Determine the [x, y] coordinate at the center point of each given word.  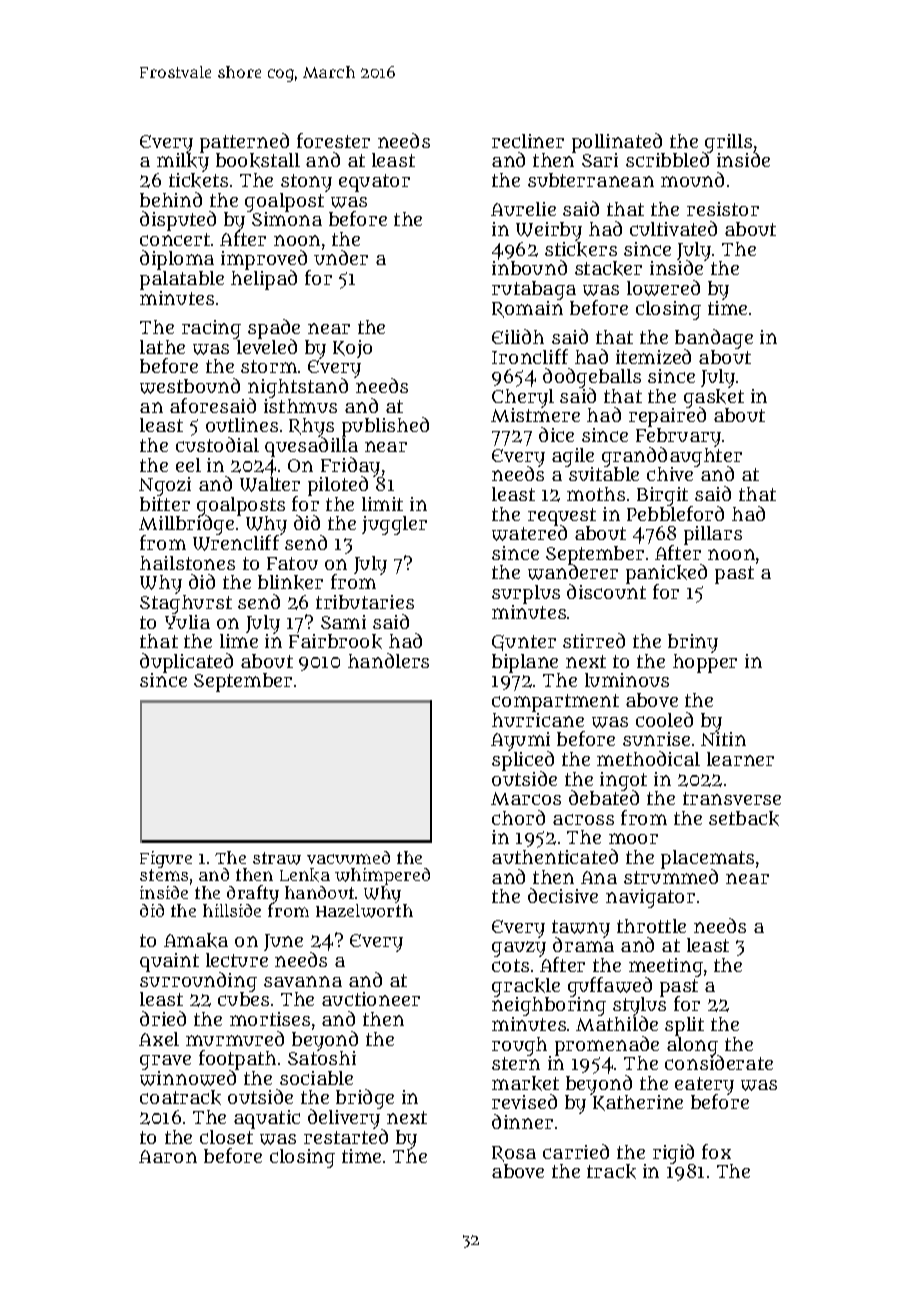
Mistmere [535, 415]
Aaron [168, 1156]
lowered [663, 288]
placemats [707, 859]
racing [211, 329]
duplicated [186, 663]
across [583, 819]
